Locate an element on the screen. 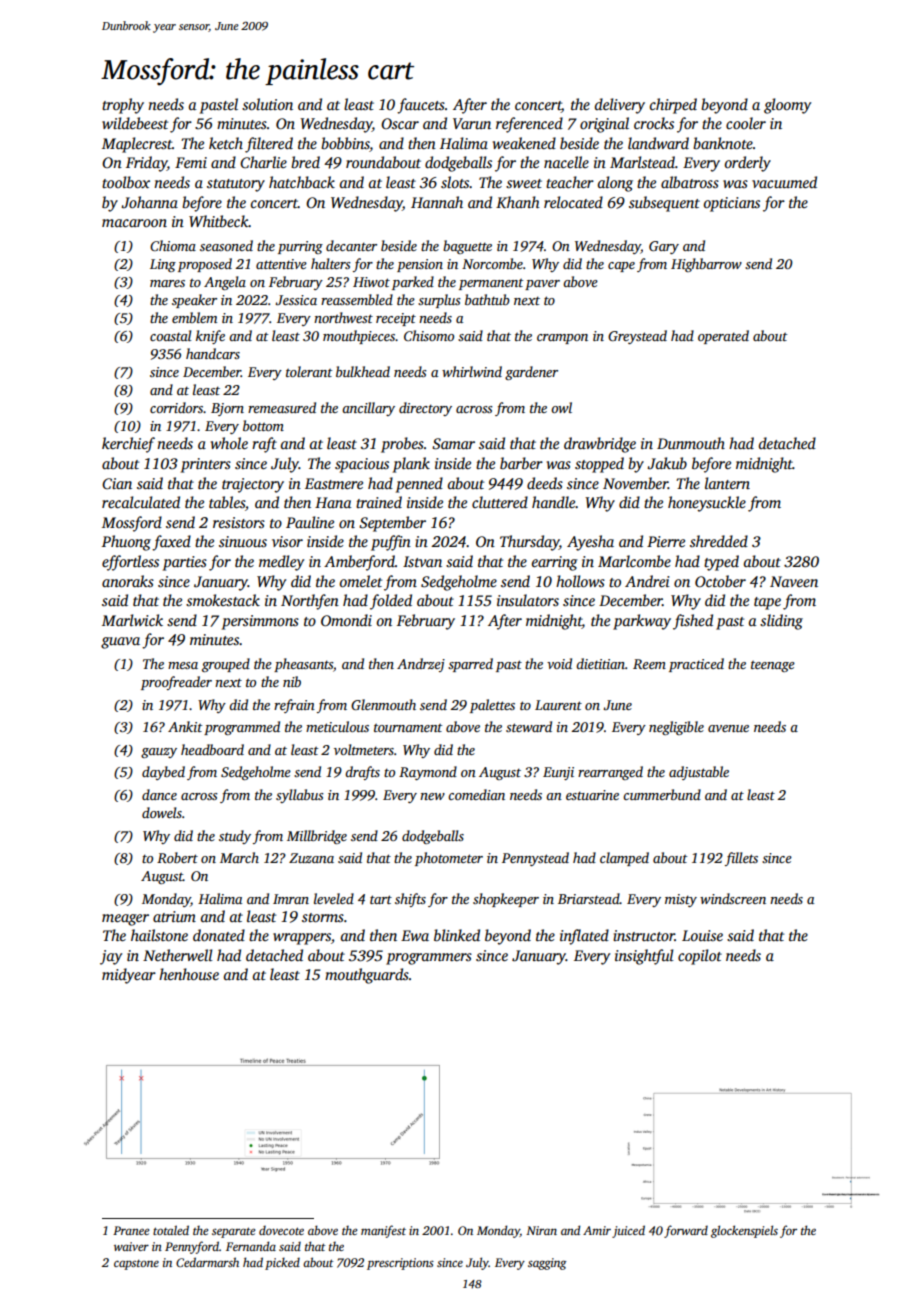 Image resolution: width=924 pixels, height=1308 pixels. copilot is located at coordinates (700, 957).
